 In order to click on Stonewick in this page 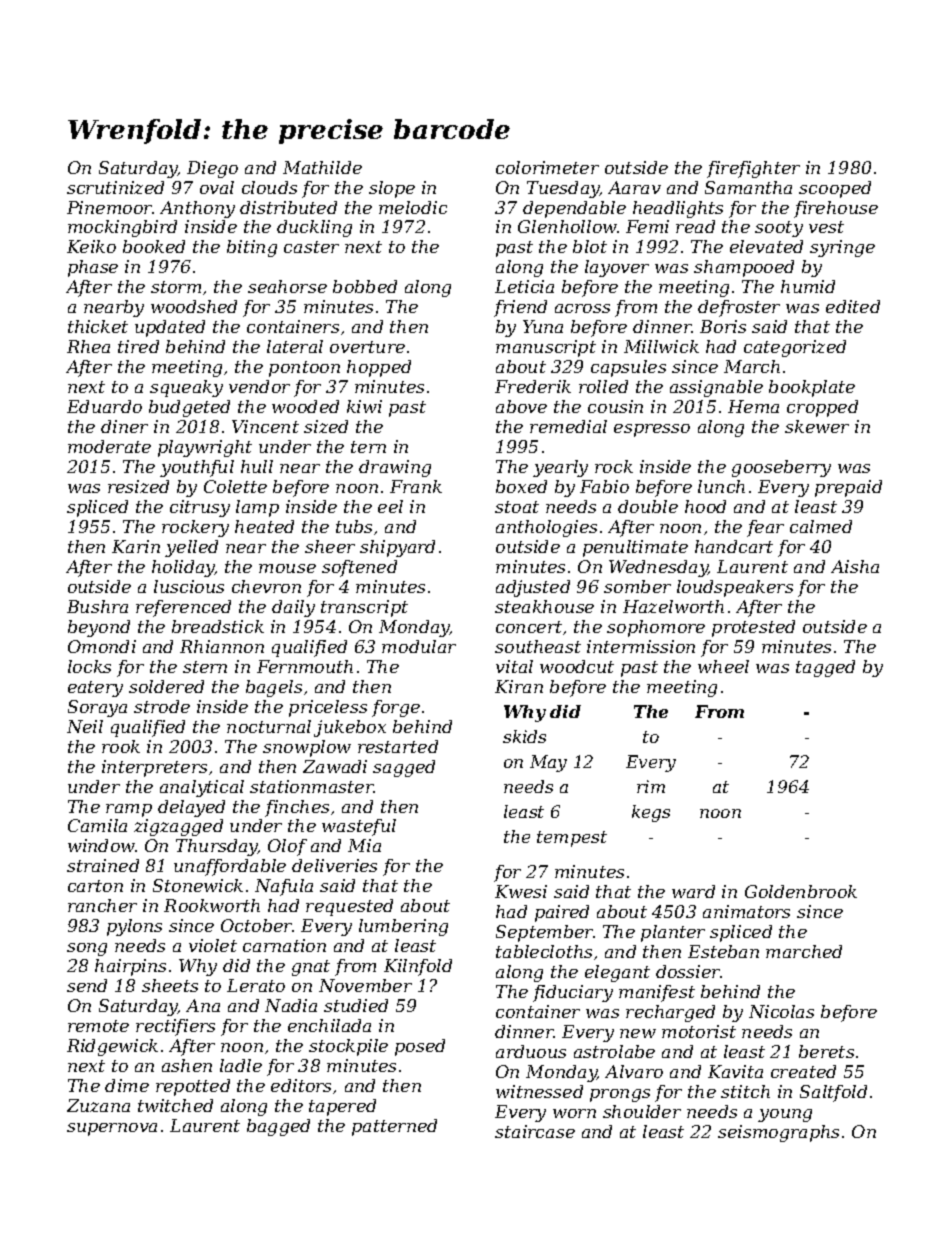, I will do `click(198, 885)`.
